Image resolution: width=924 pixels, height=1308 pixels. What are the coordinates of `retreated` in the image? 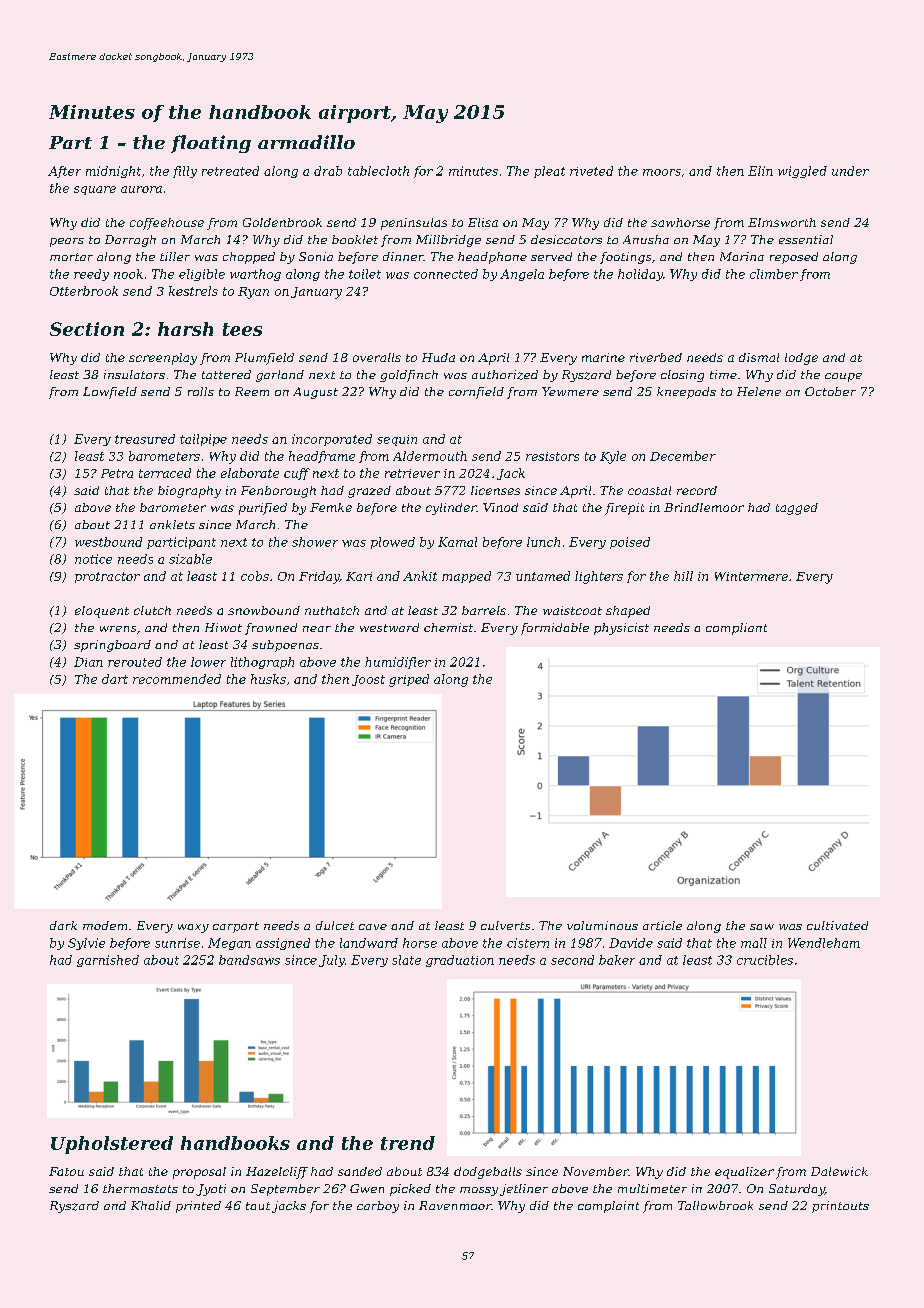 It's located at (230, 171).
